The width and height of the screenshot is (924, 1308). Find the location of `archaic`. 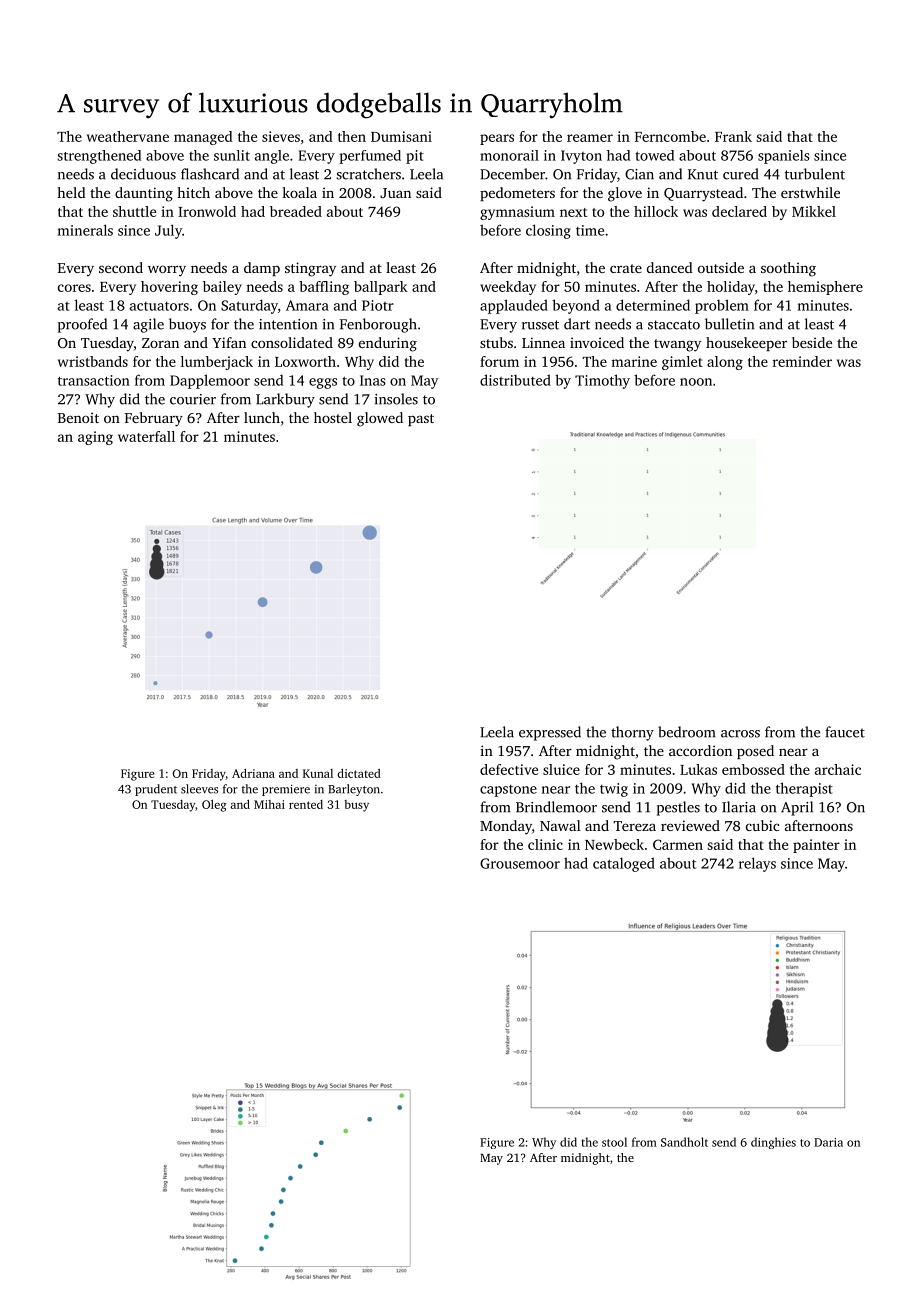

archaic is located at coordinates (838, 769).
